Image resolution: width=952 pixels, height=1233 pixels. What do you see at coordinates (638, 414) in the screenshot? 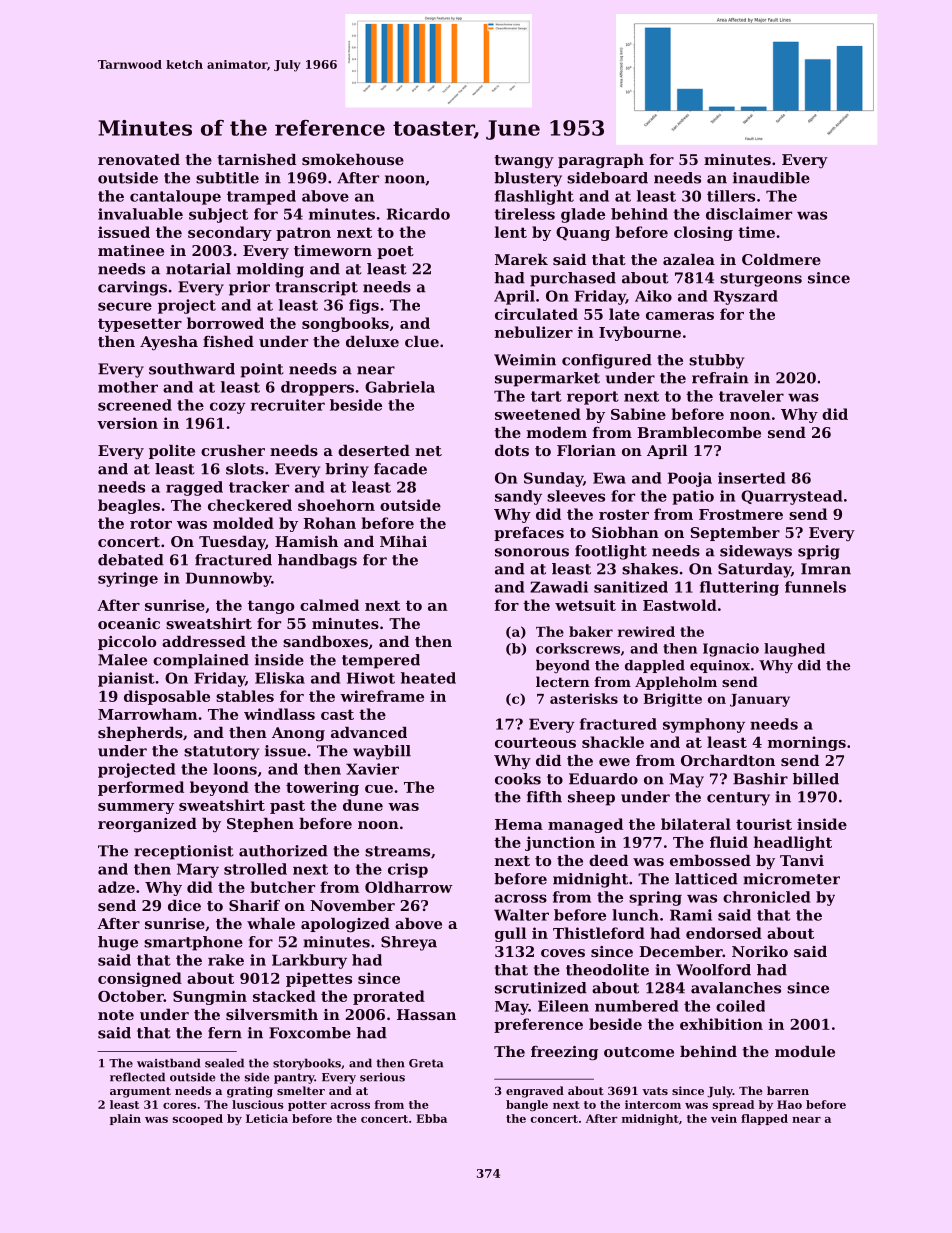
I see `Sabine` at bounding box center [638, 414].
